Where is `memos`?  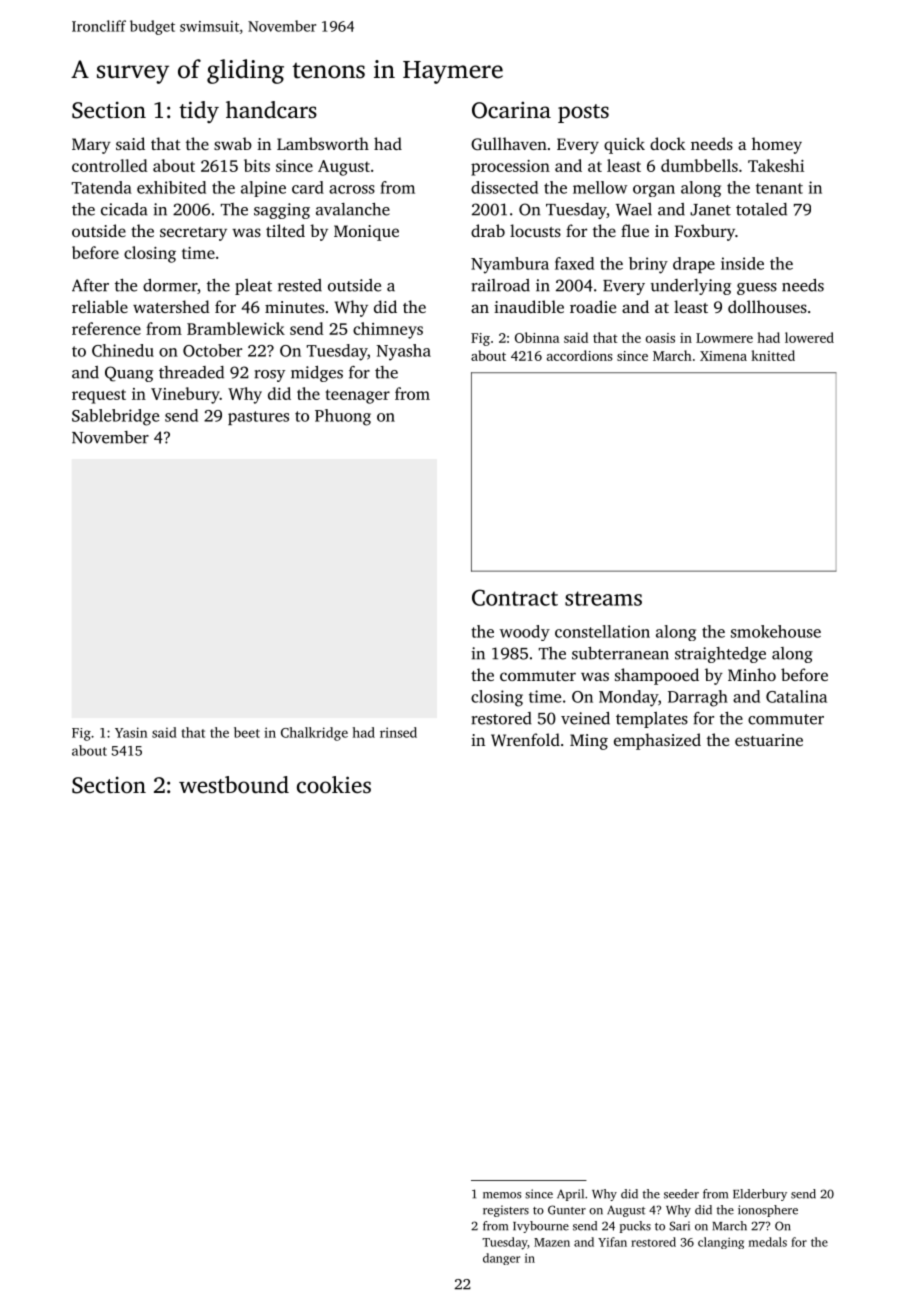 memos is located at coordinates (502, 1195).
